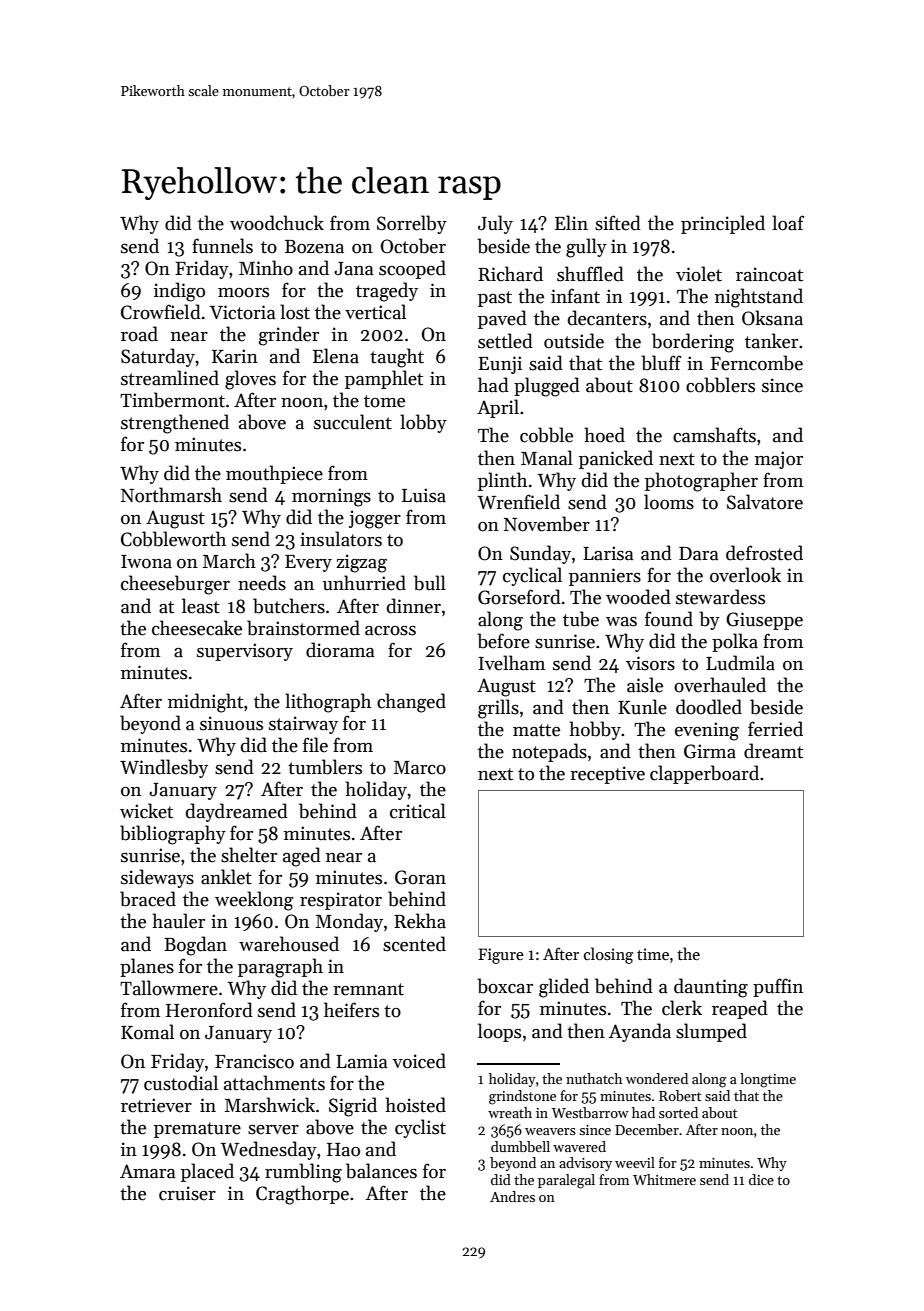 This screenshot has width=924, height=1311. Describe the element at coordinates (148, 1171) in the screenshot. I see `Amara` at that location.
